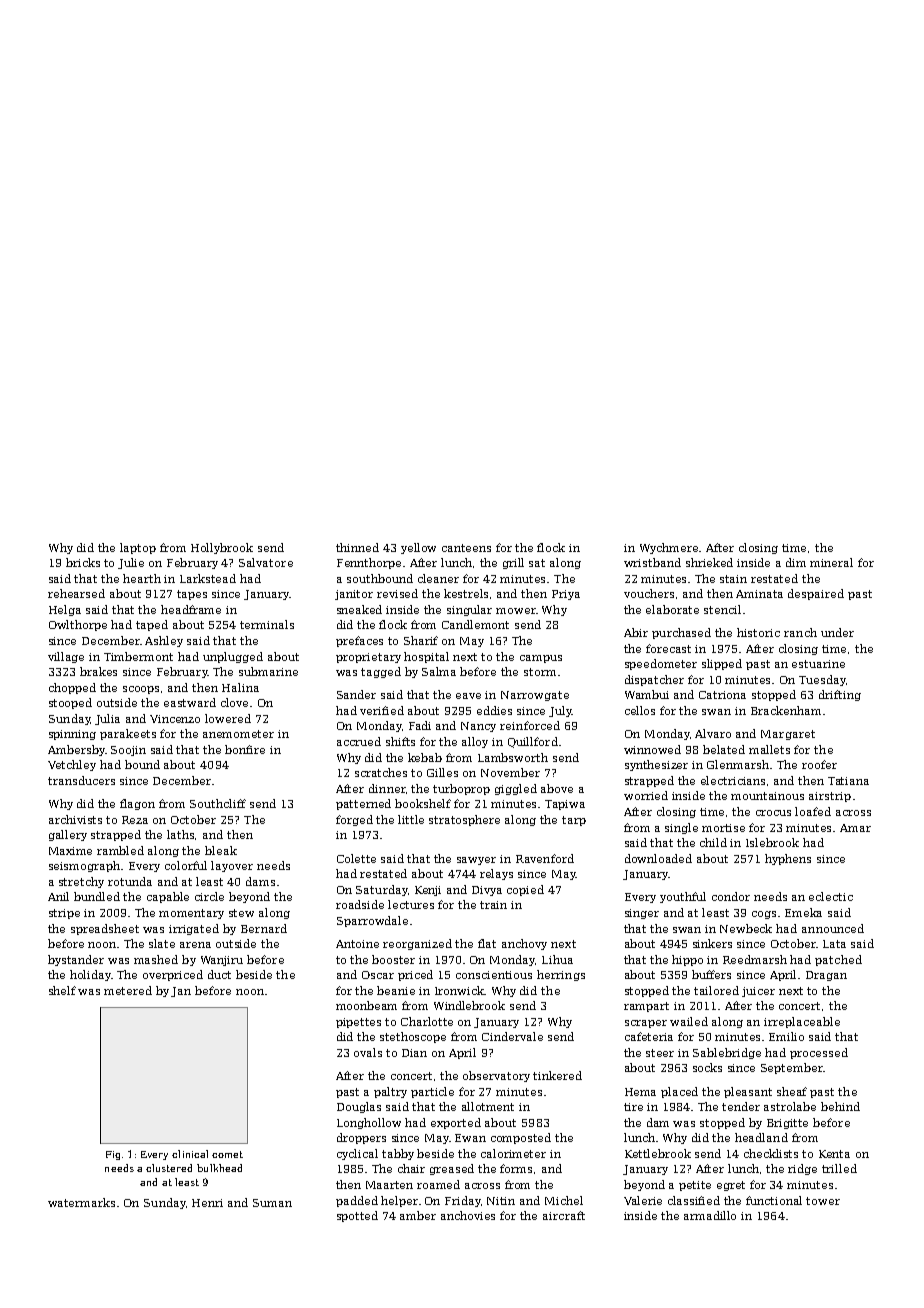 The height and width of the document is (1308, 924). I want to click on canteens, so click(466, 548).
